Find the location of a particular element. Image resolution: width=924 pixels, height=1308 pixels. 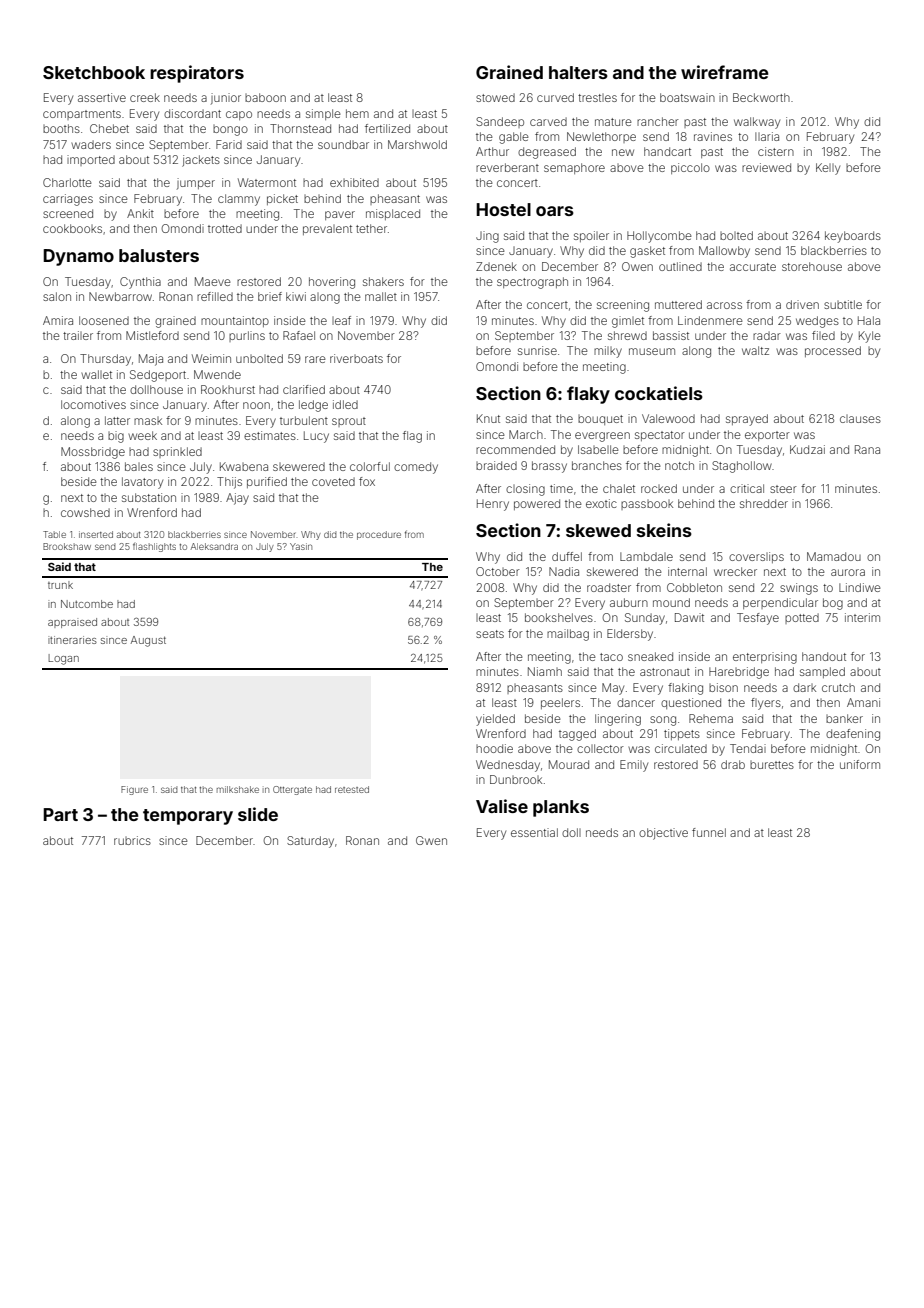

flashlights is located at coordinates (154, 547).
